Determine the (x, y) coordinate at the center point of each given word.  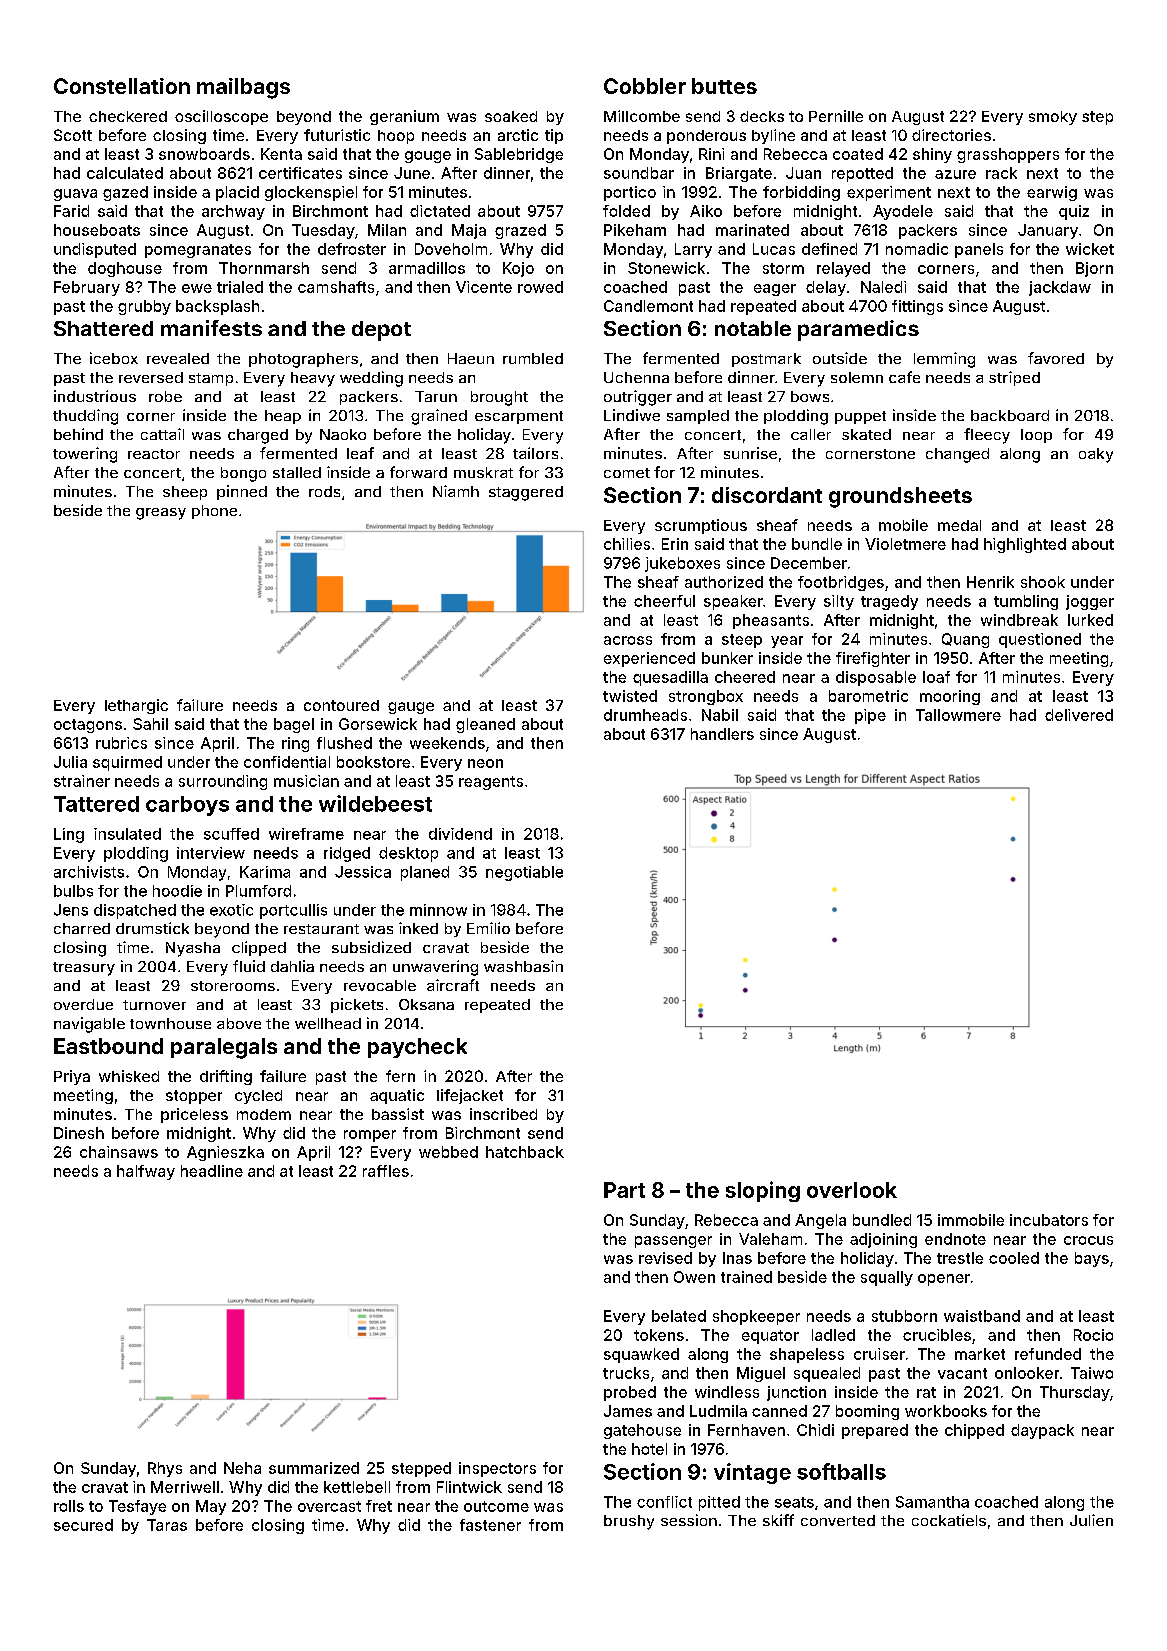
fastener (490, 1525)
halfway (146, 1172)
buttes (724, 86)
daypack (1042, 1431)
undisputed (95, 250)
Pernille (836, 116)
